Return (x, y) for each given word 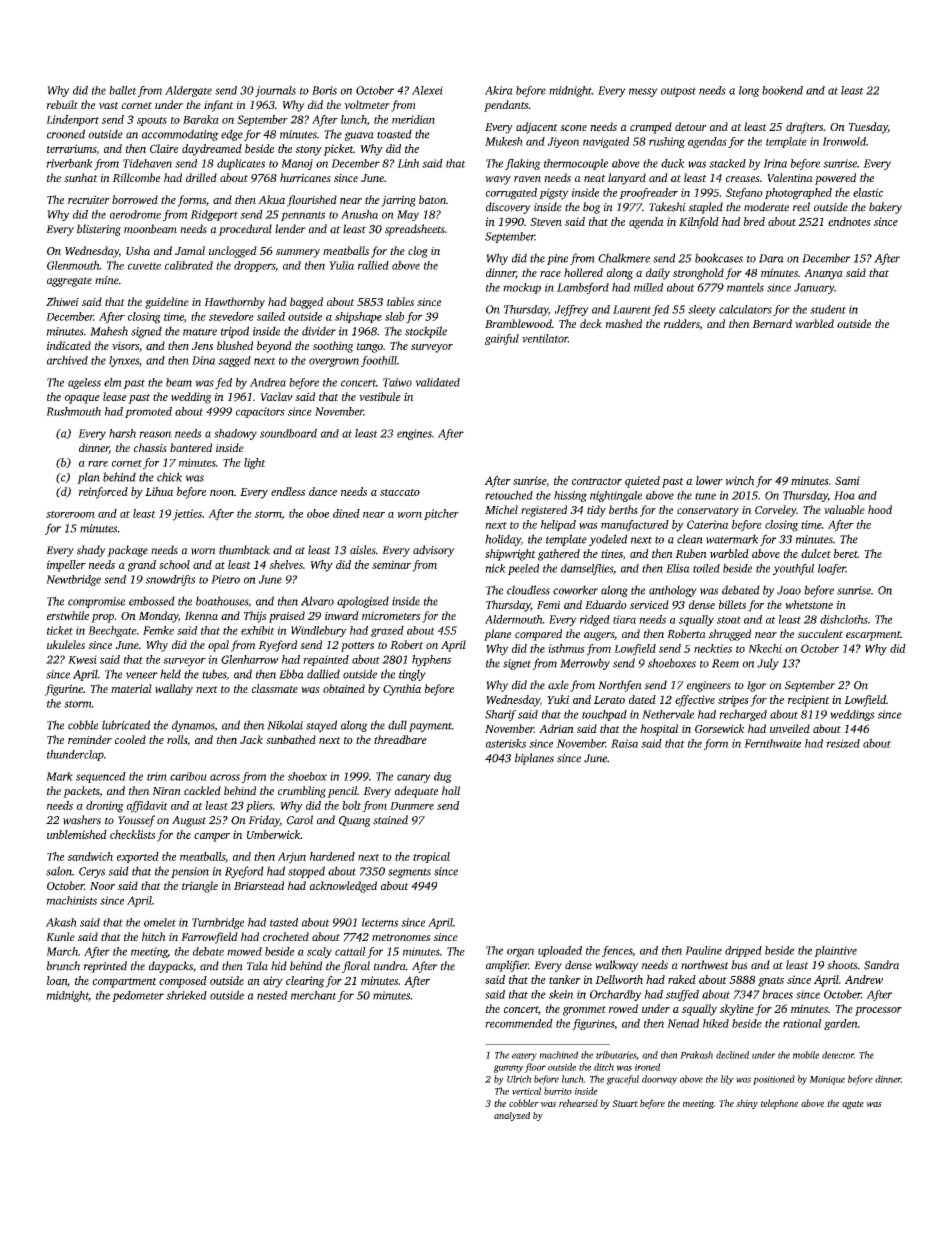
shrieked (186, 995)
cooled (130, 739)
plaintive (835, 951)
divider (319, 331)
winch (740, 480)
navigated (606, 142)
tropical (431, 857)
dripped (743, 951)
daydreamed (212, 150)
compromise (96, 602)
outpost (678, 92)
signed (146, 332)
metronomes (401, 937)
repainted (326, 660)
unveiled (790, 728)
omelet (160, 922)
